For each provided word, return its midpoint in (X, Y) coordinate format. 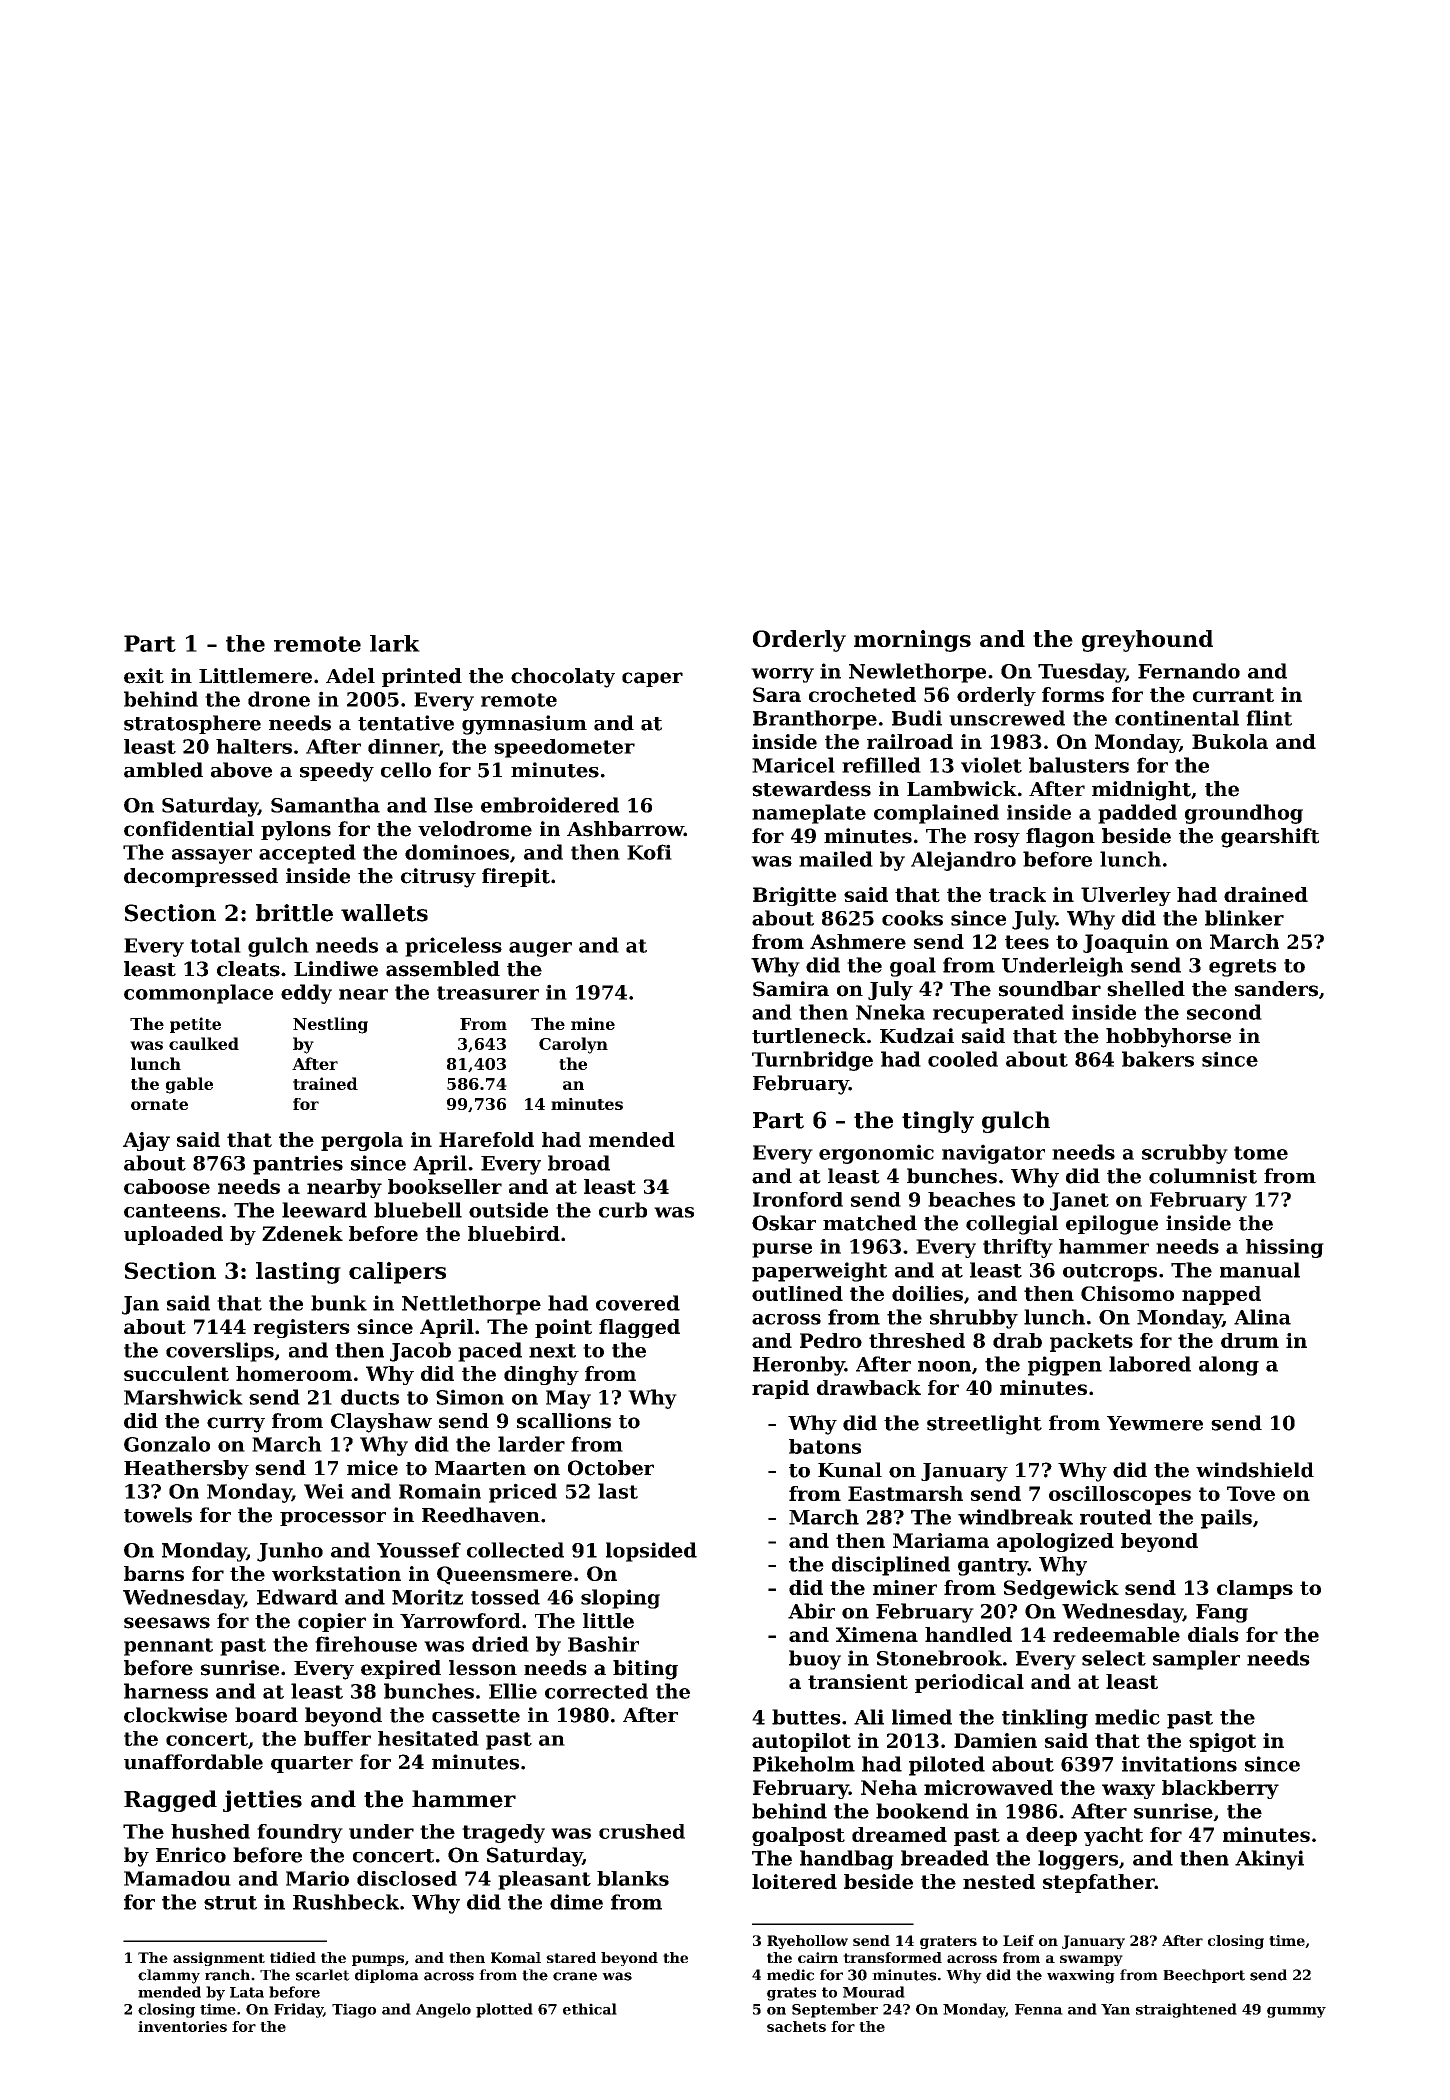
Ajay (146, 1141)
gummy (1296, 2012)
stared (571, 1957)
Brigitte (794, 896)
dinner (403, 747)
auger (540, 949)
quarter (312, 1764)
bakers (1158, 1059)
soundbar (1050, 989)
